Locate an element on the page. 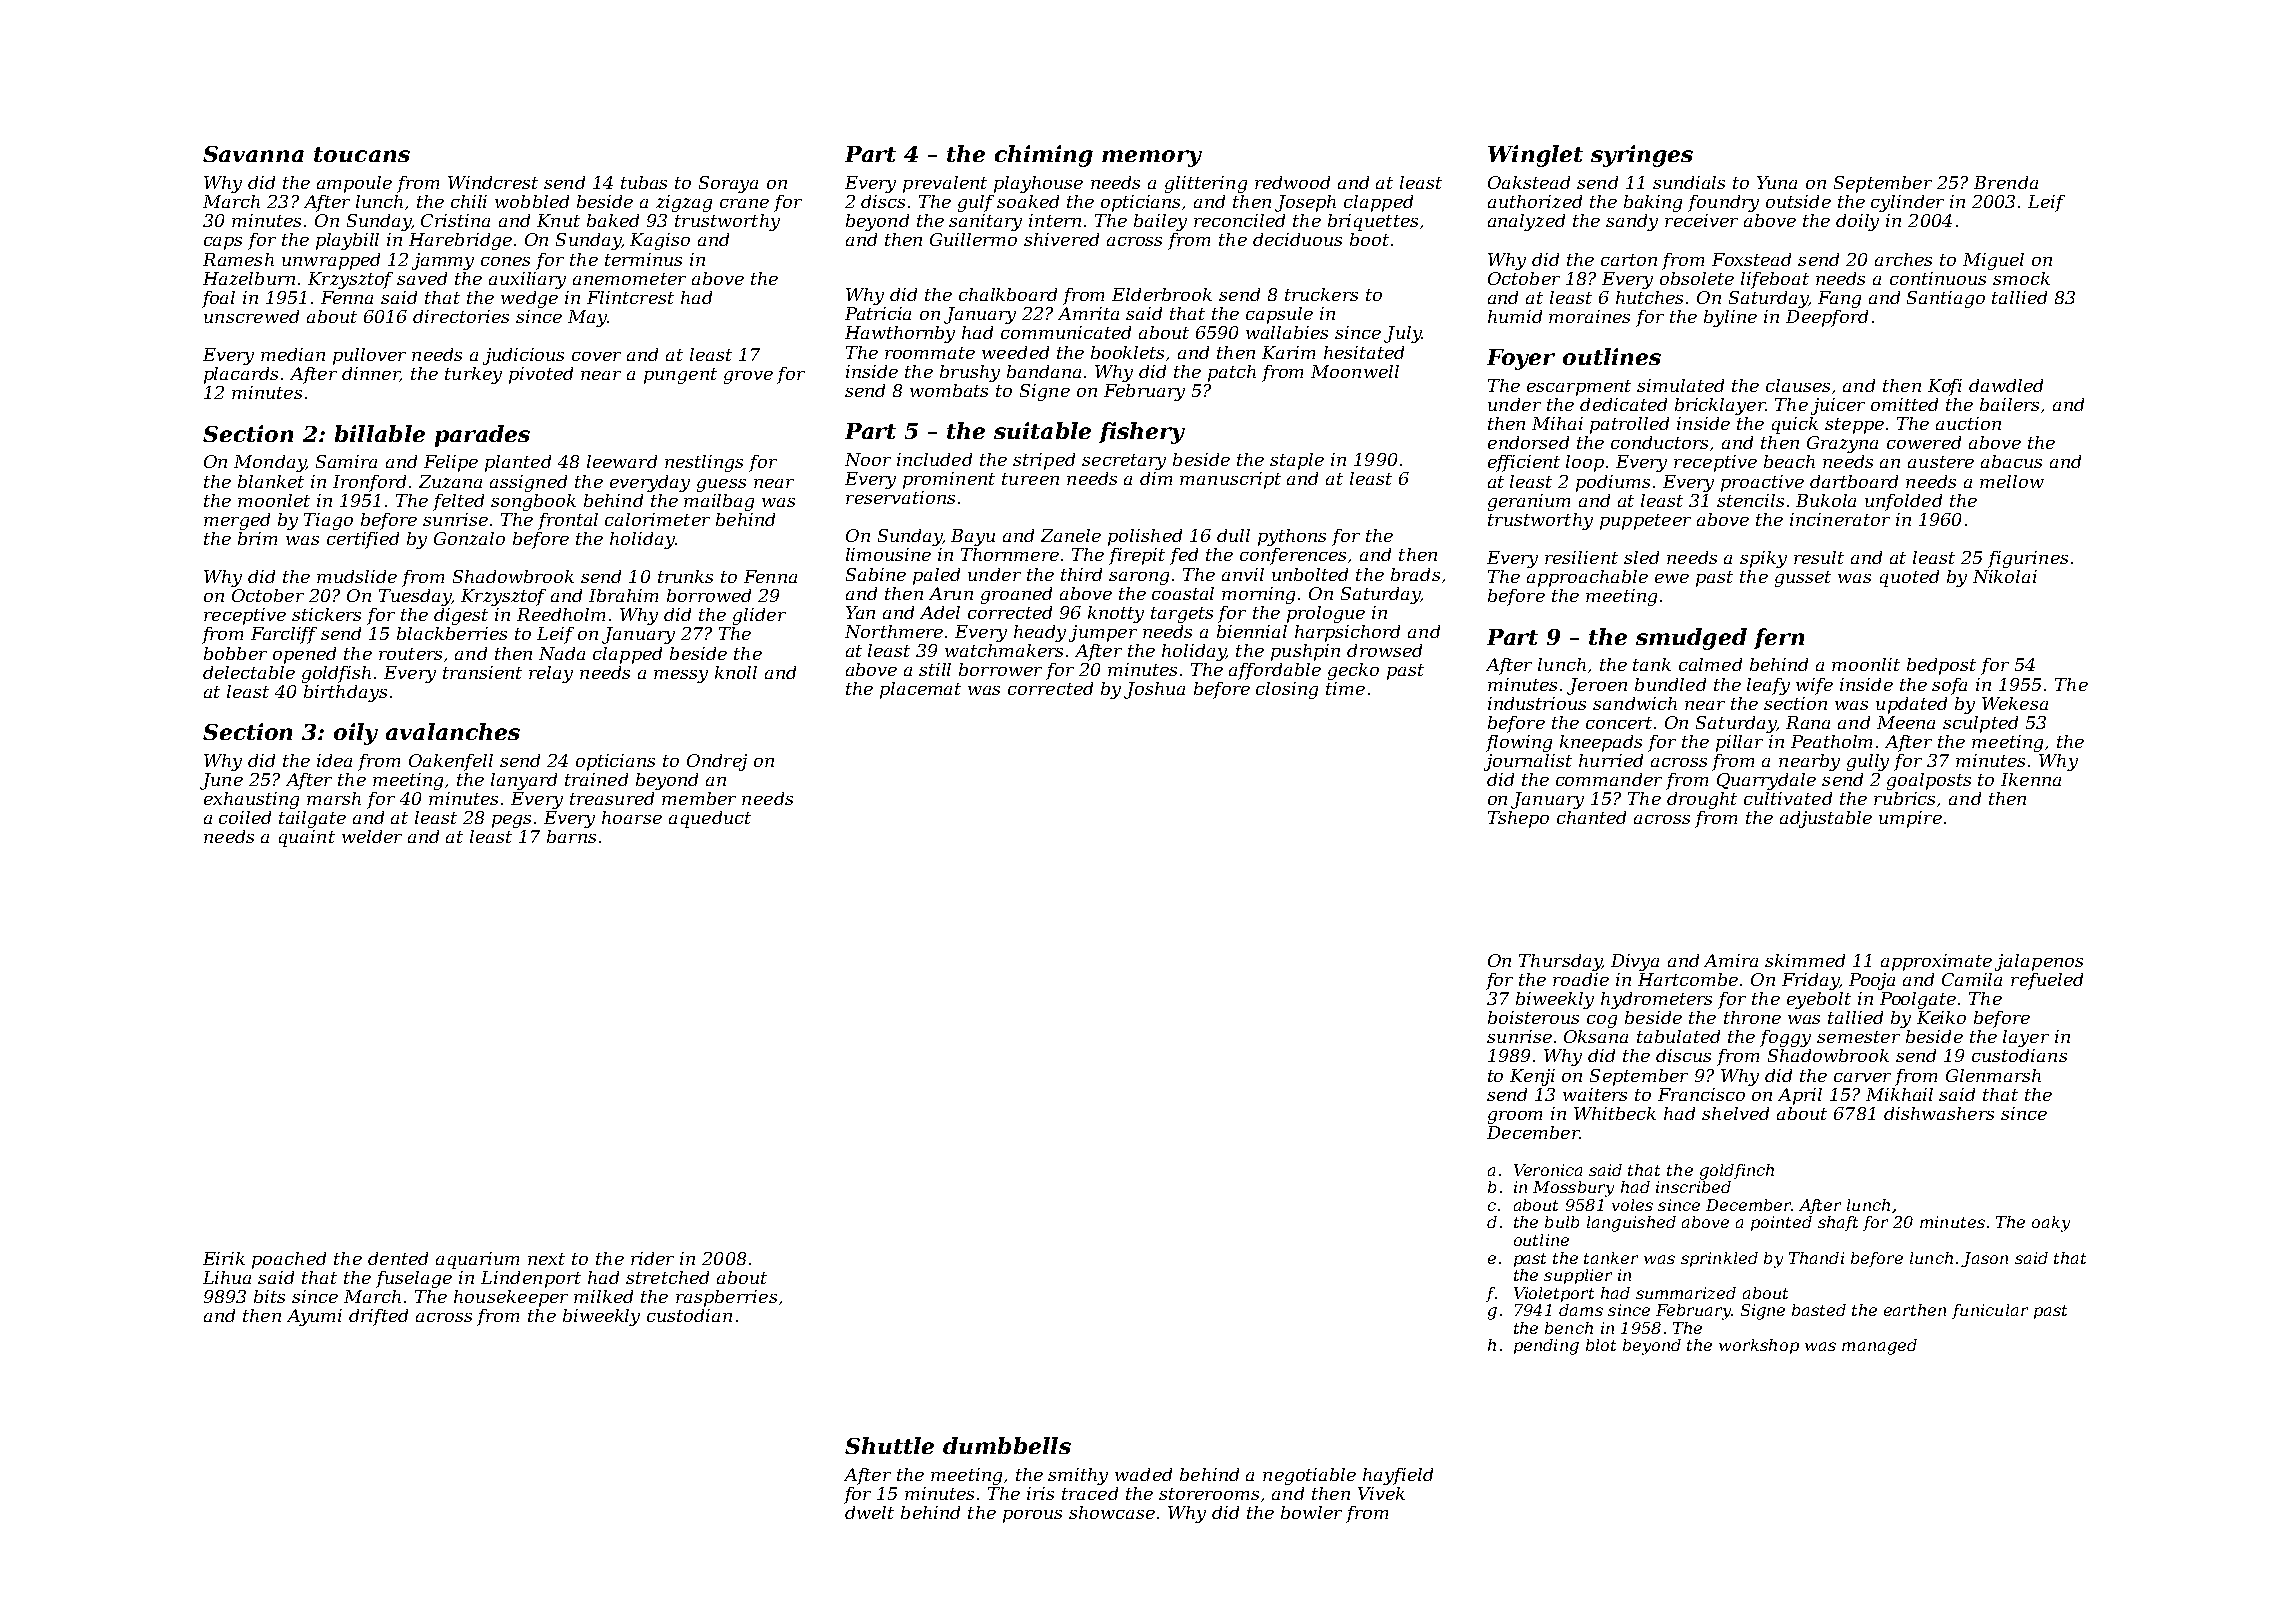 The image size is (2292, 1620). flowing is located at coordinates (1519, 743).
